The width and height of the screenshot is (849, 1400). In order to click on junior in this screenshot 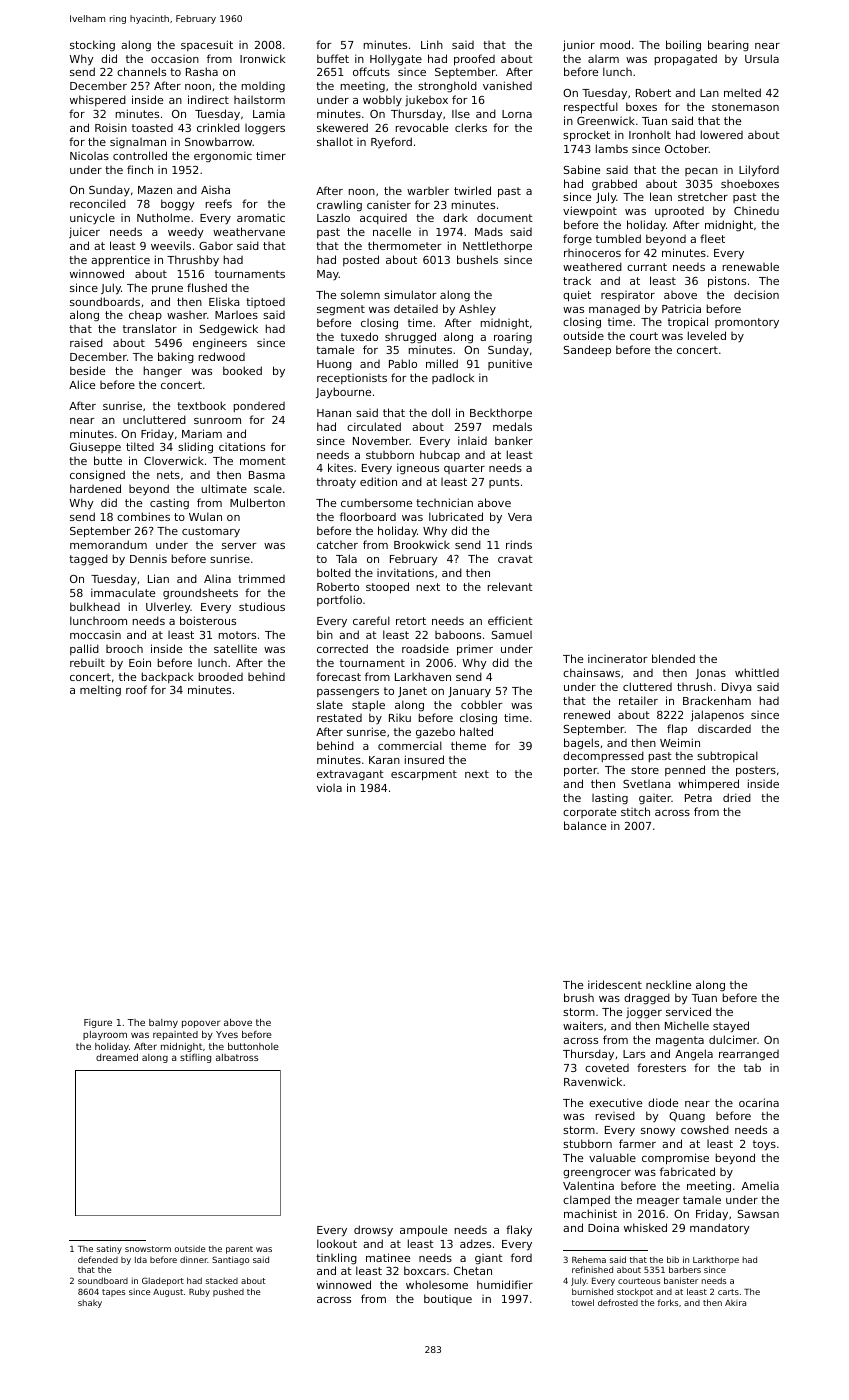, I will do `click(579, 45)`.
